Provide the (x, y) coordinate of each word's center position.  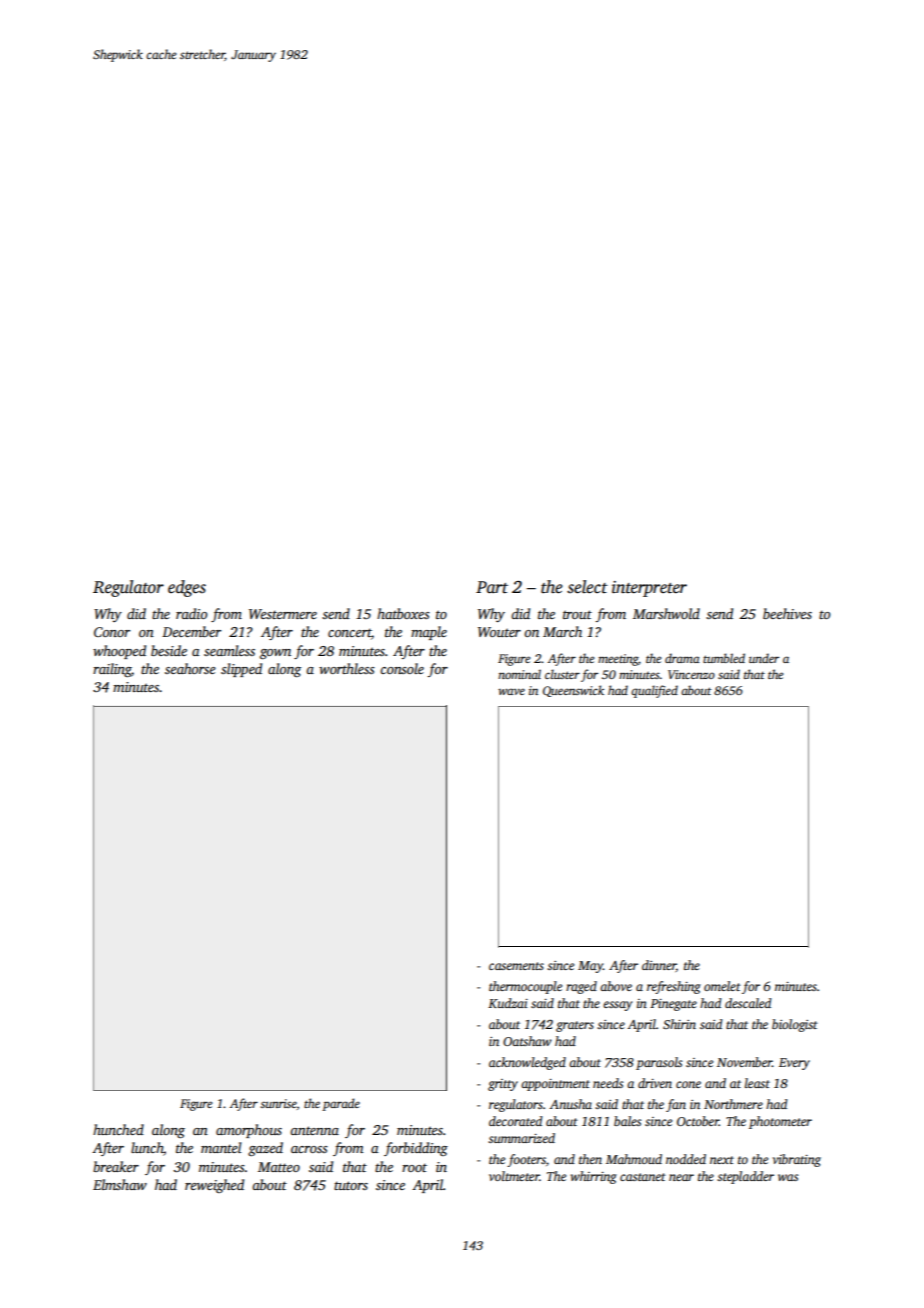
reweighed (214, 1186)
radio (191, 613)
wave (511, 691)
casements (516, 966)
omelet (722, 986)
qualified (654, 691)
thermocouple (525, 987)
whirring (594, 1177)
